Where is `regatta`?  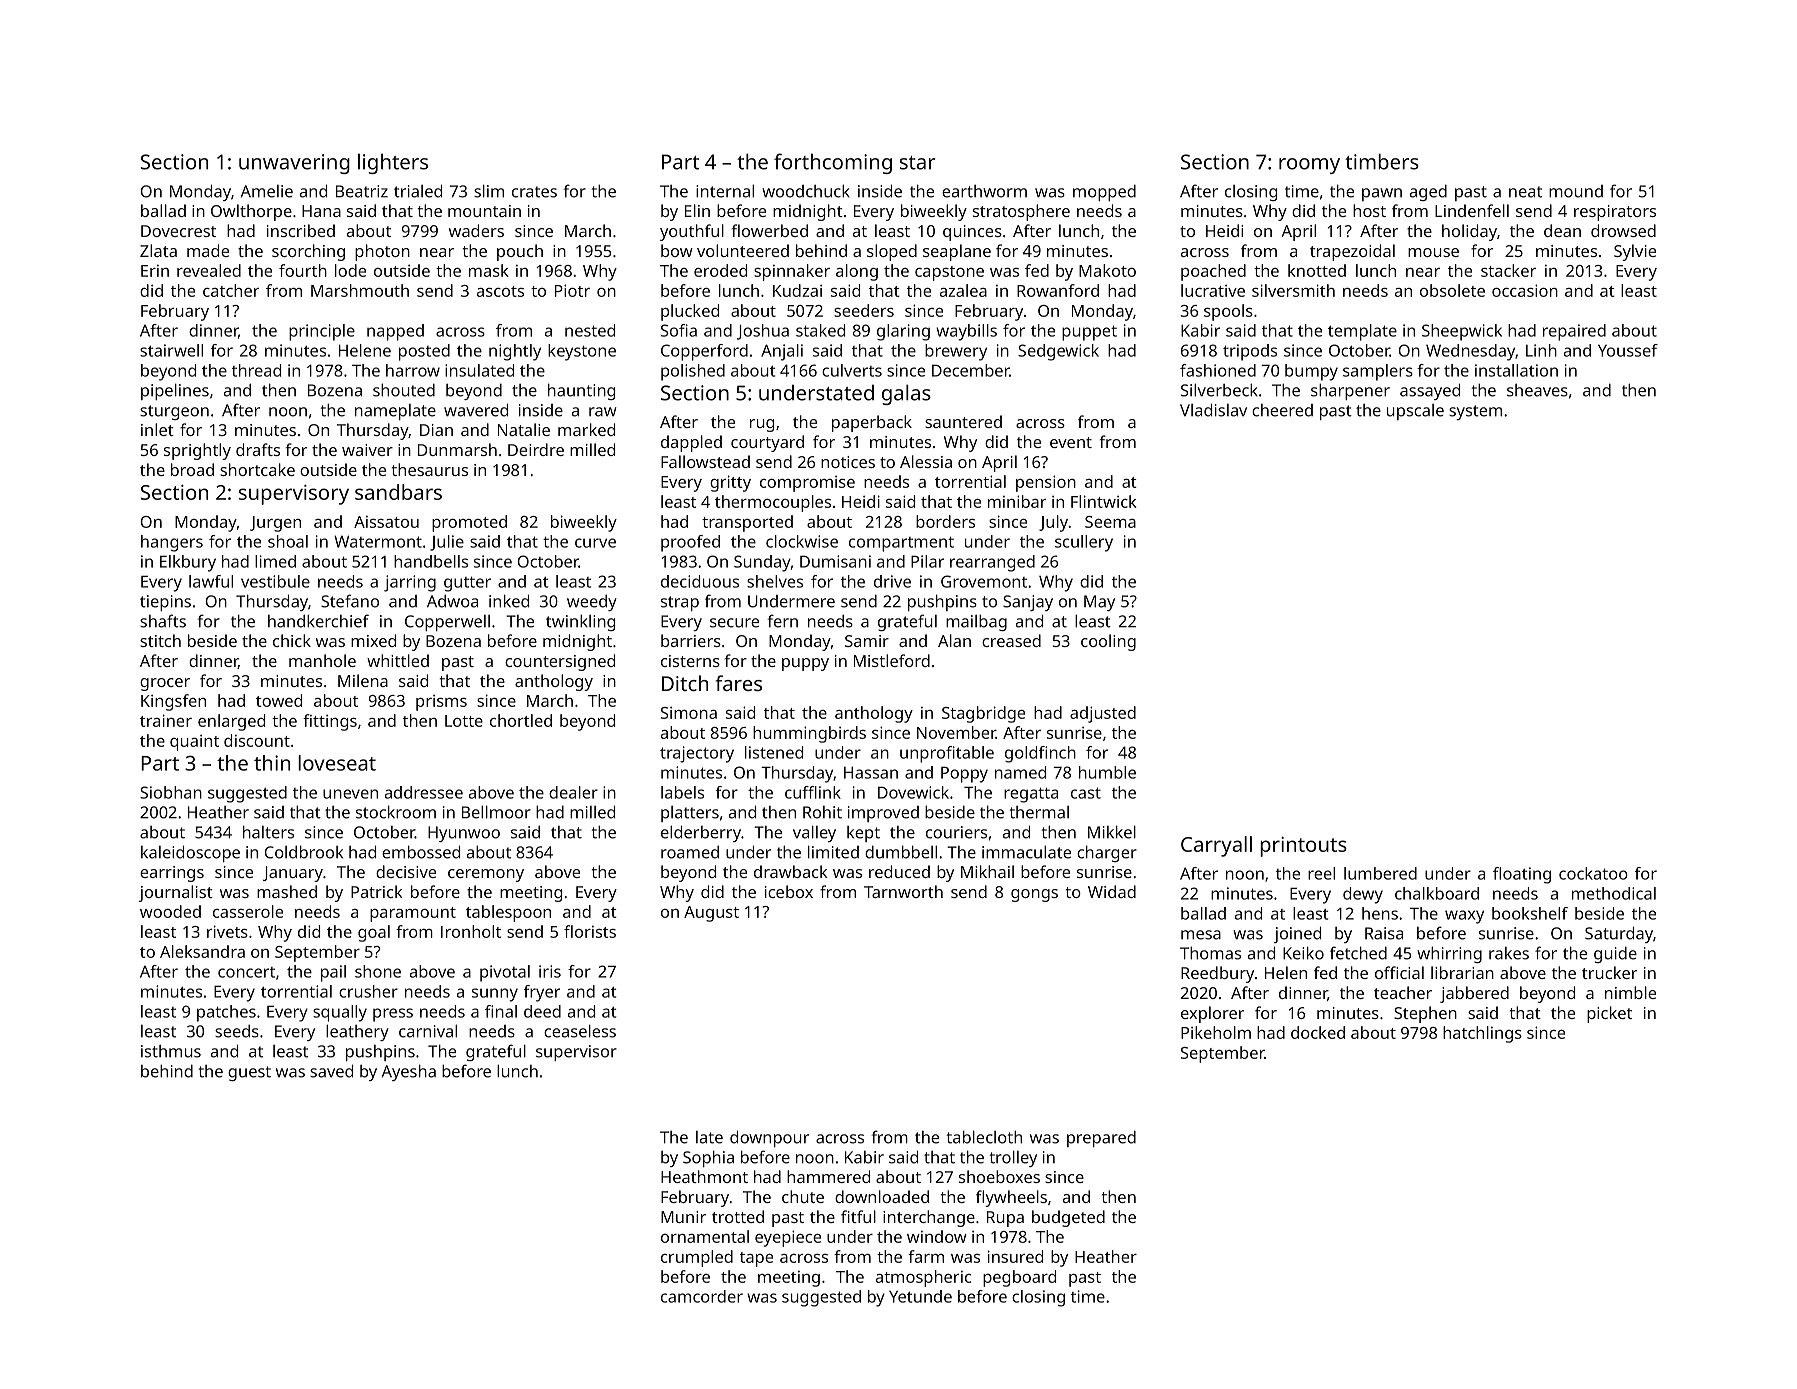
regatta is located at coordinates (1031, 795).
